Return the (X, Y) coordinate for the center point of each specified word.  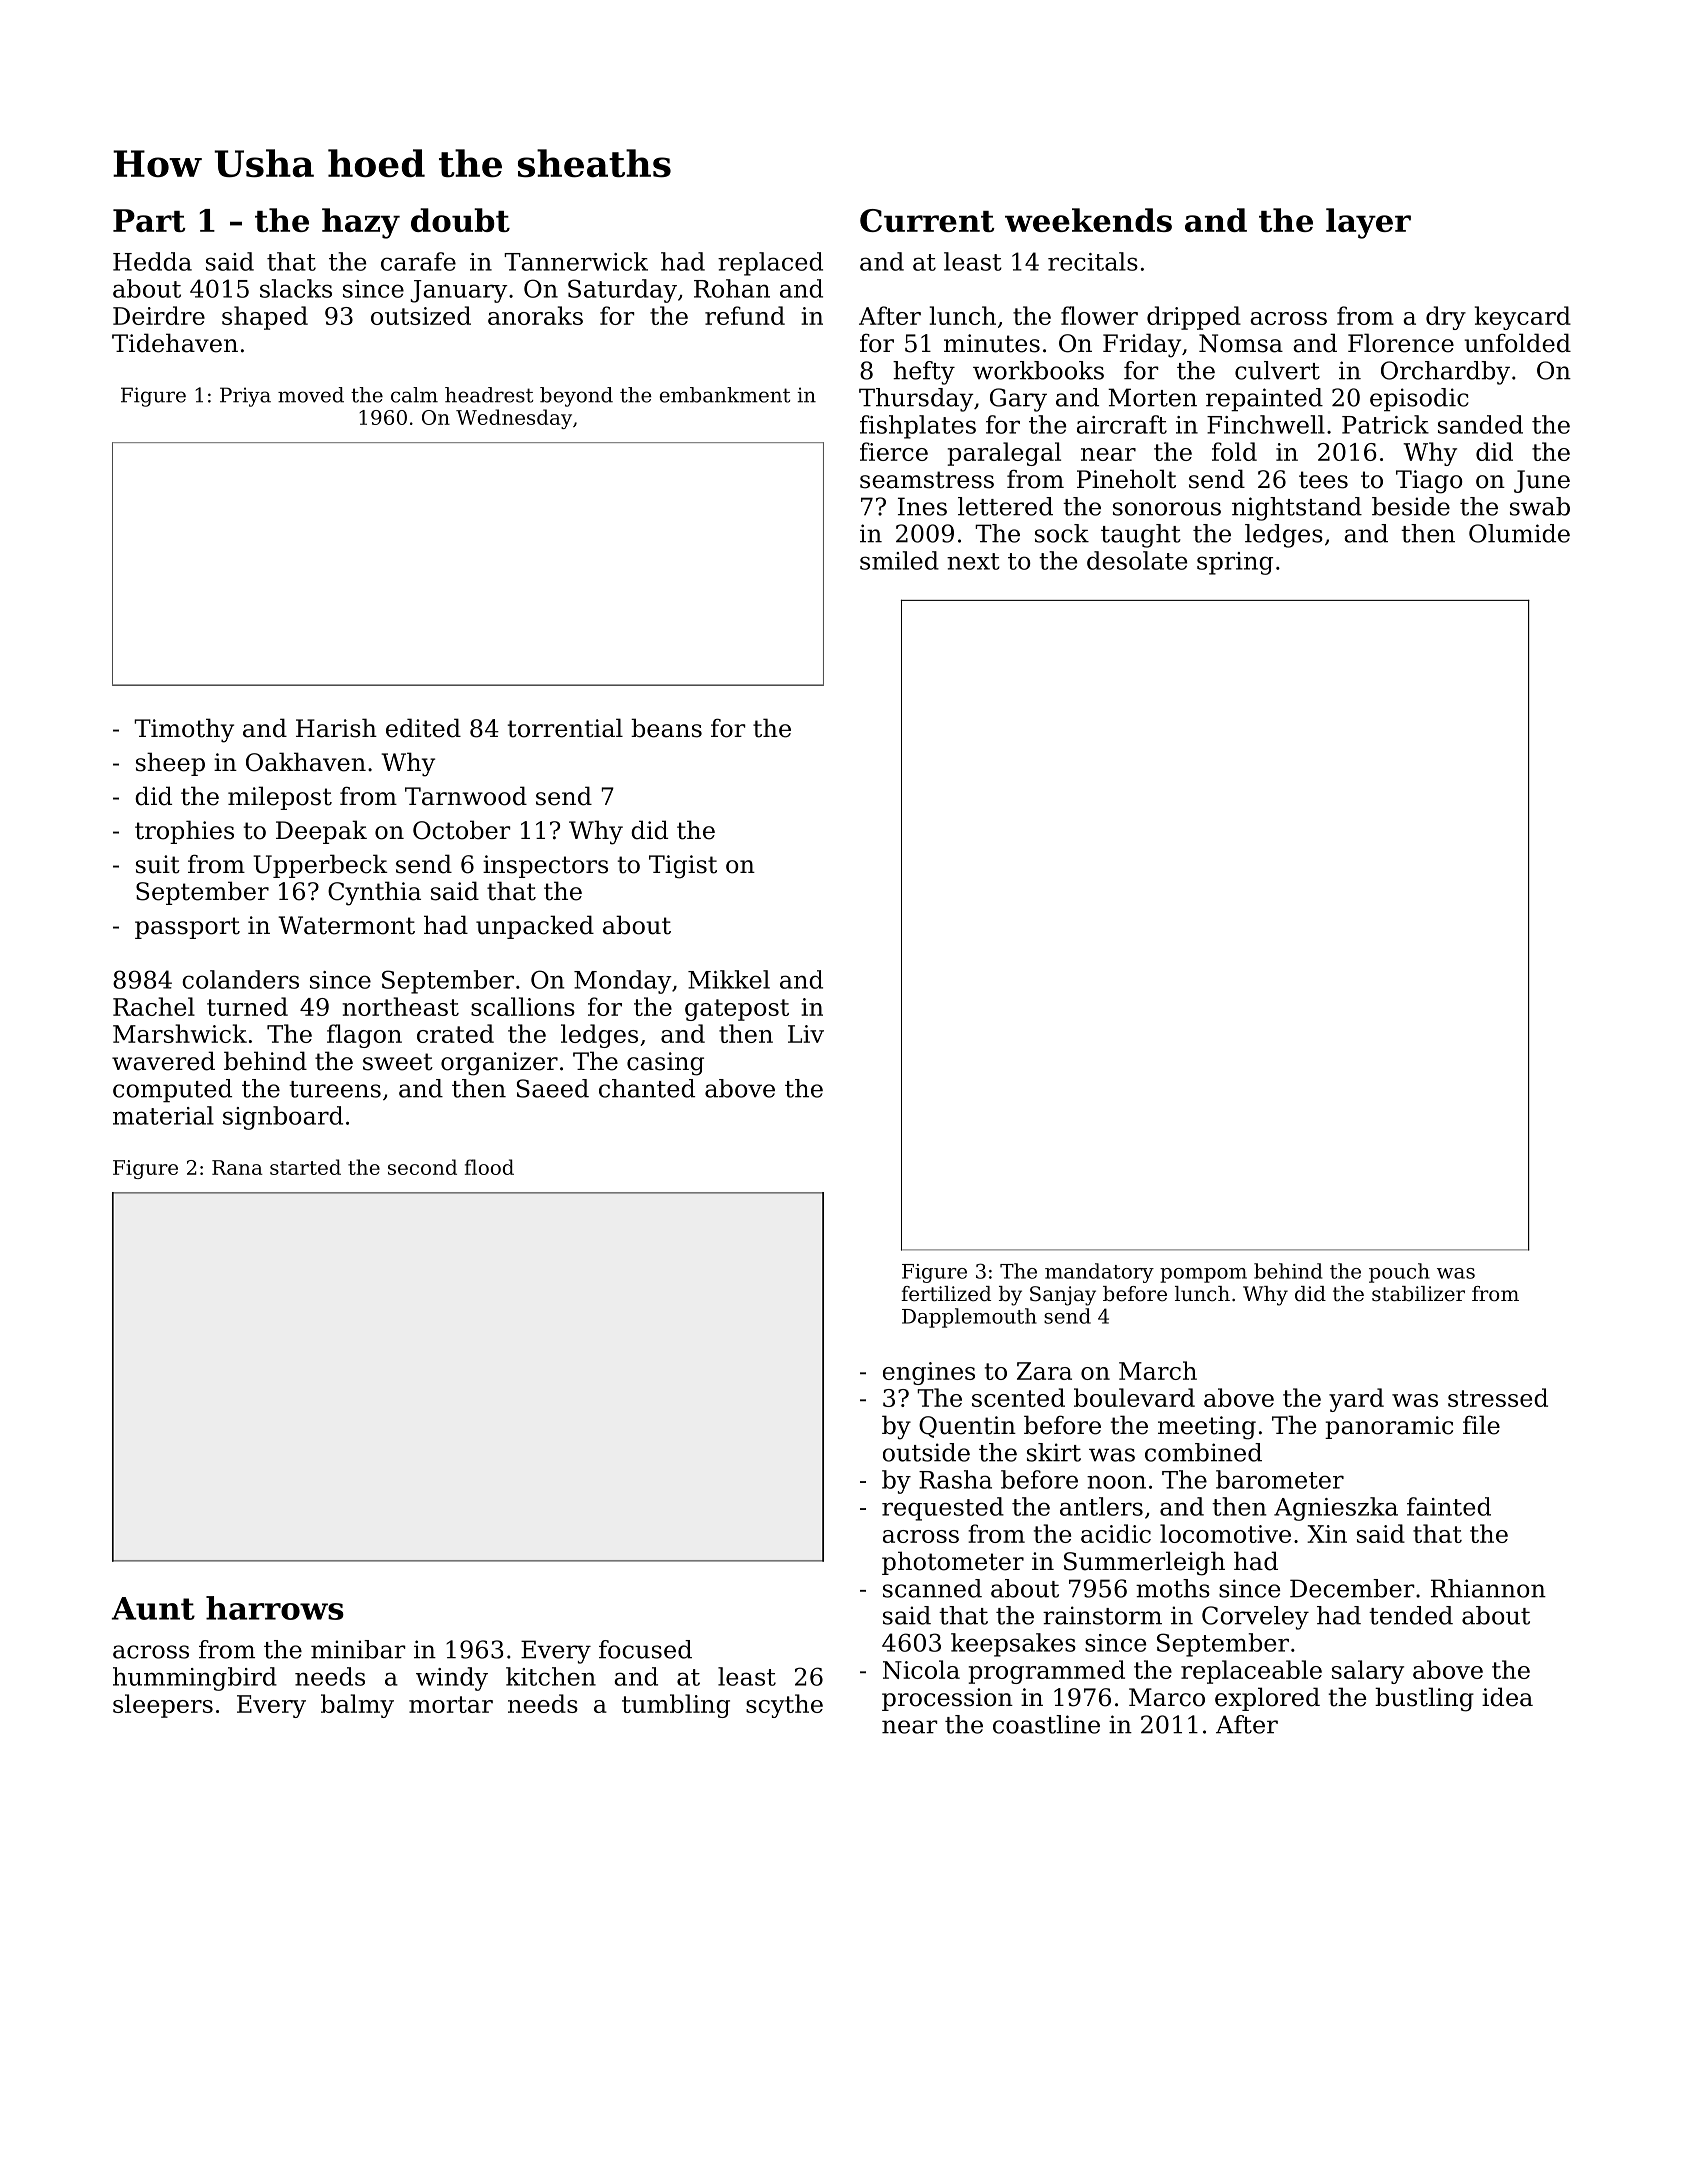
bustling (1424, 1699)
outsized (421, 315)
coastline (1046, 1724)
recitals (1093, 261)
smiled (899, 560)
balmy (357, 1706)
